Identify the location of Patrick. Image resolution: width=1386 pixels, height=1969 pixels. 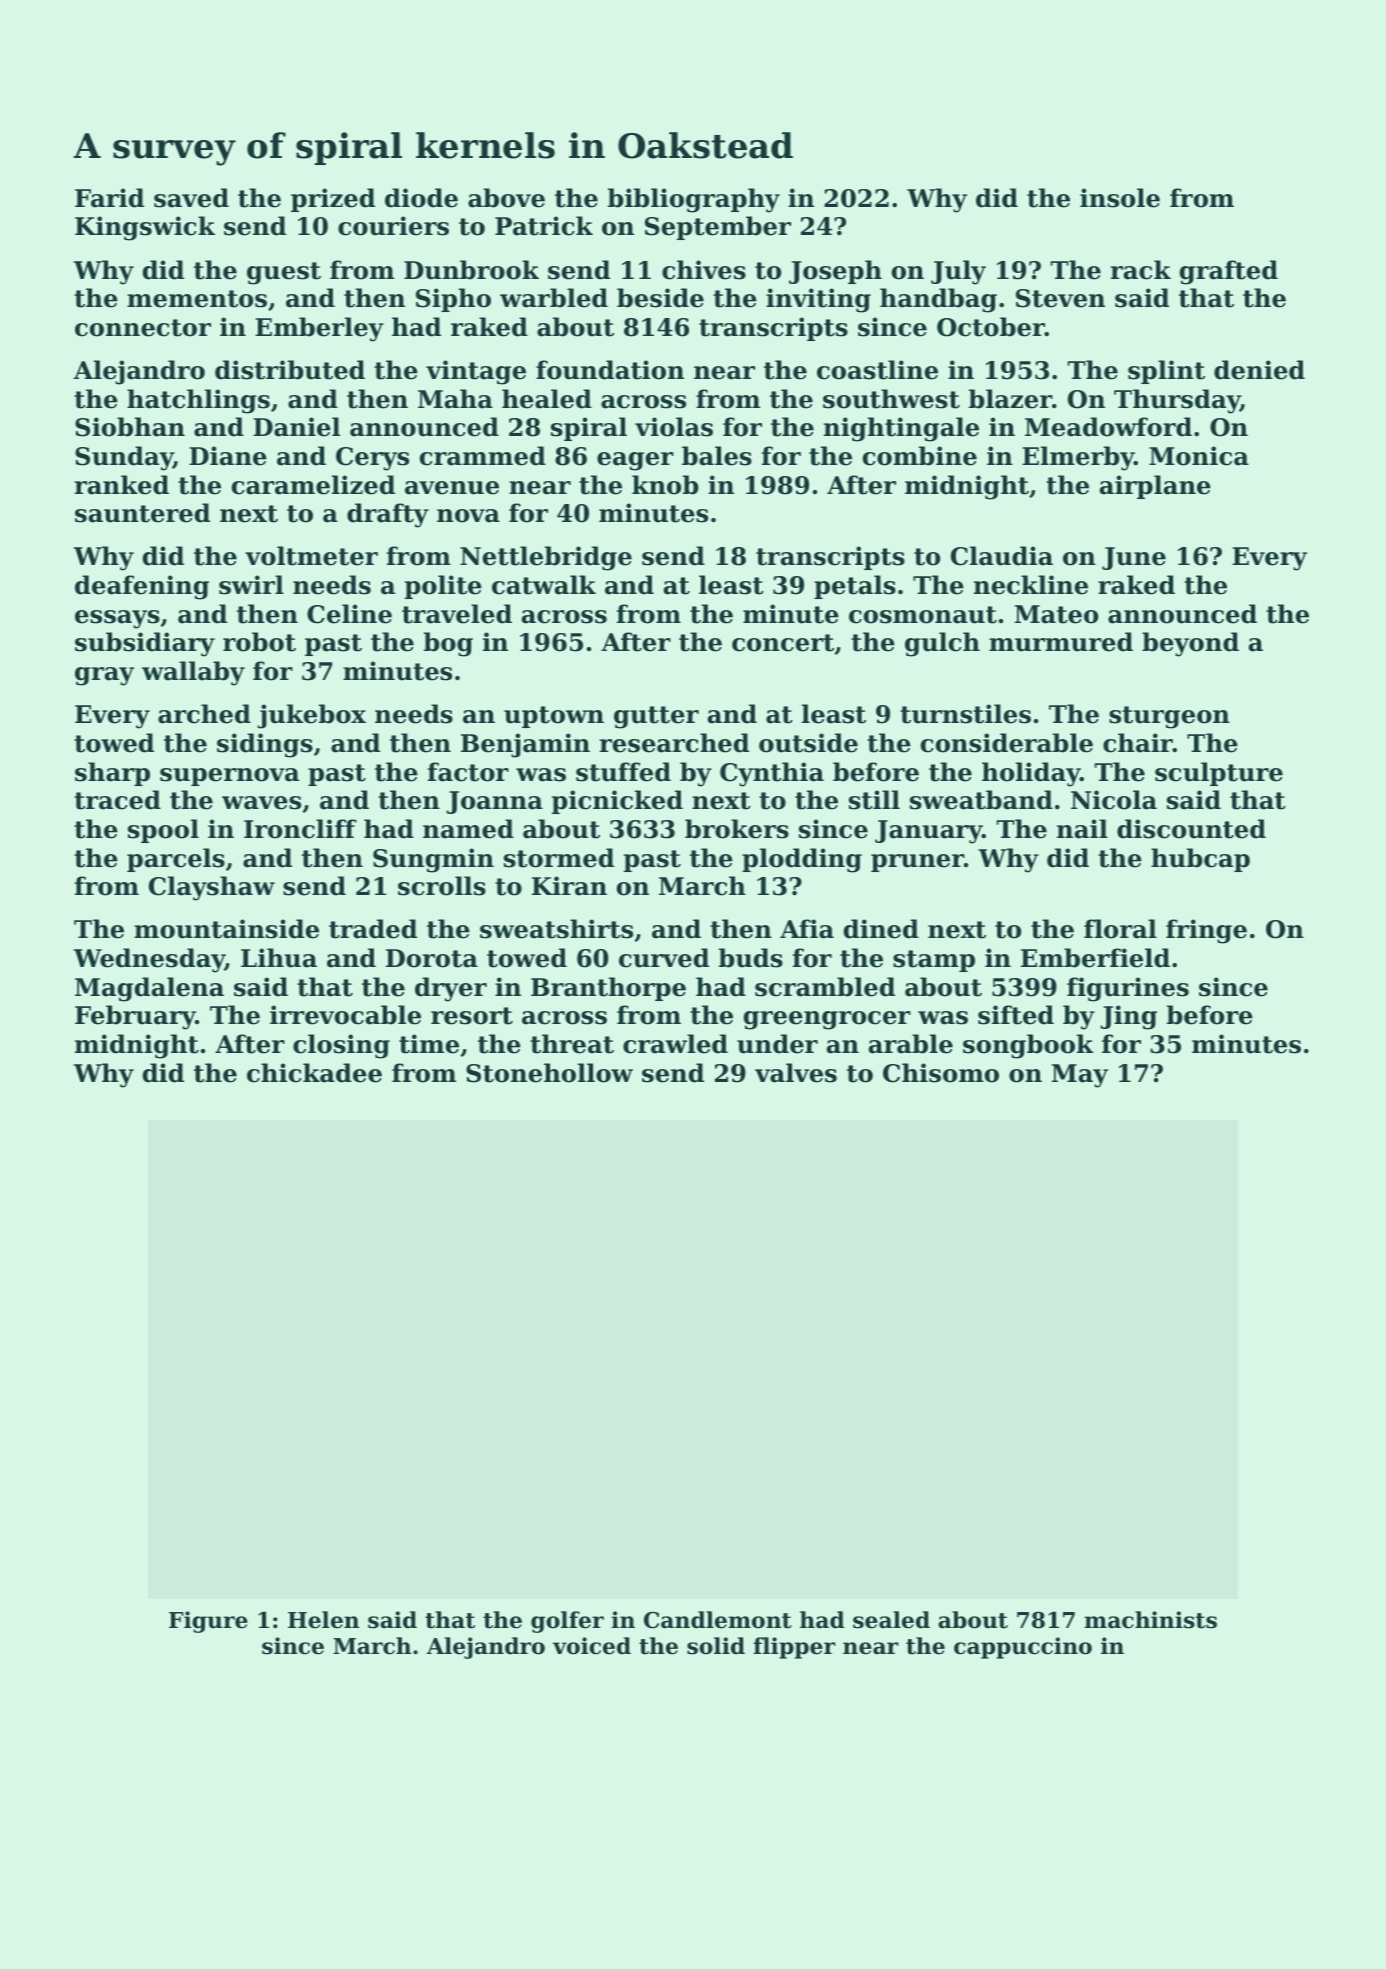
(544, 226).
